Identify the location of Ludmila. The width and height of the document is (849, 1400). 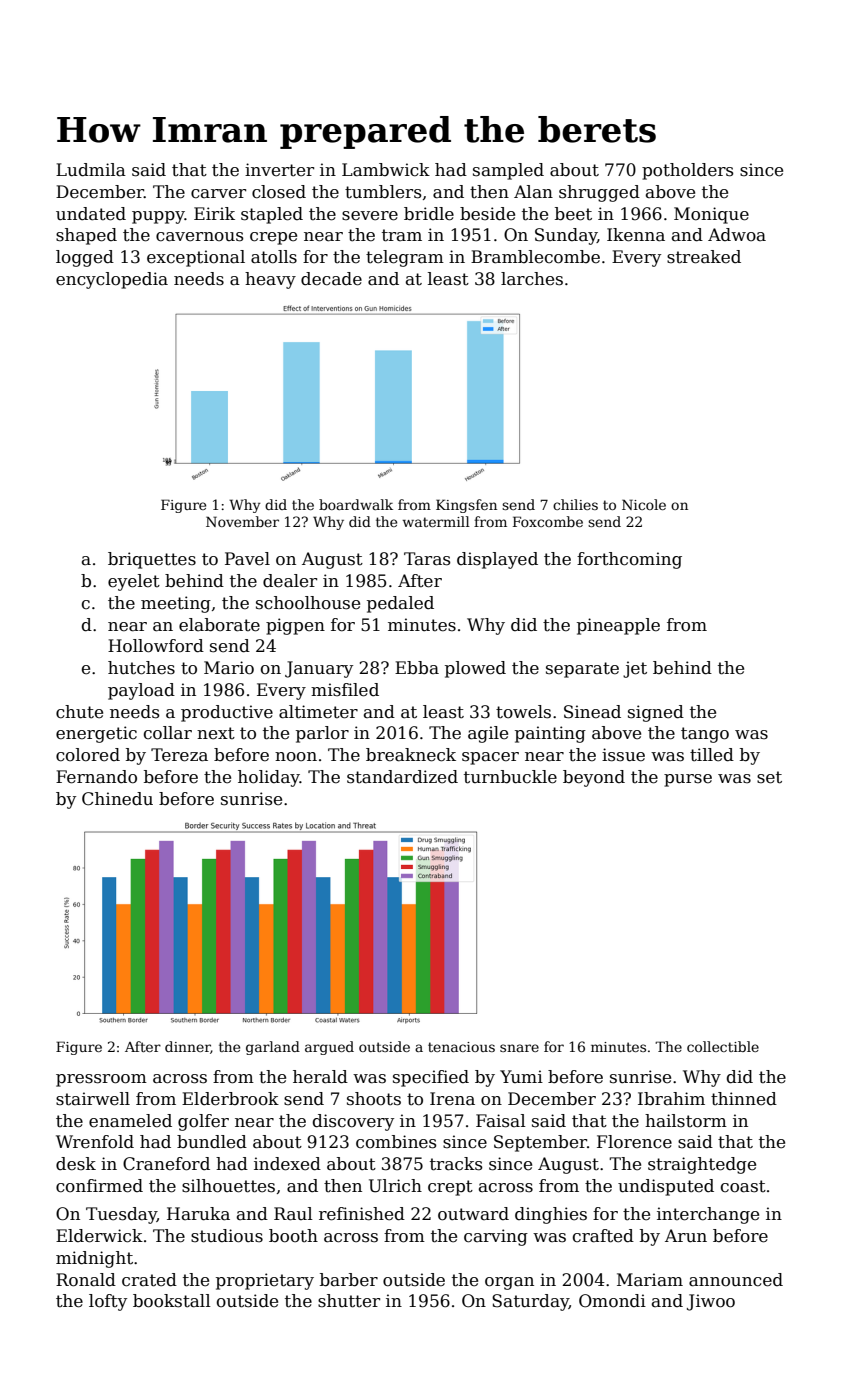
(91, 170).
